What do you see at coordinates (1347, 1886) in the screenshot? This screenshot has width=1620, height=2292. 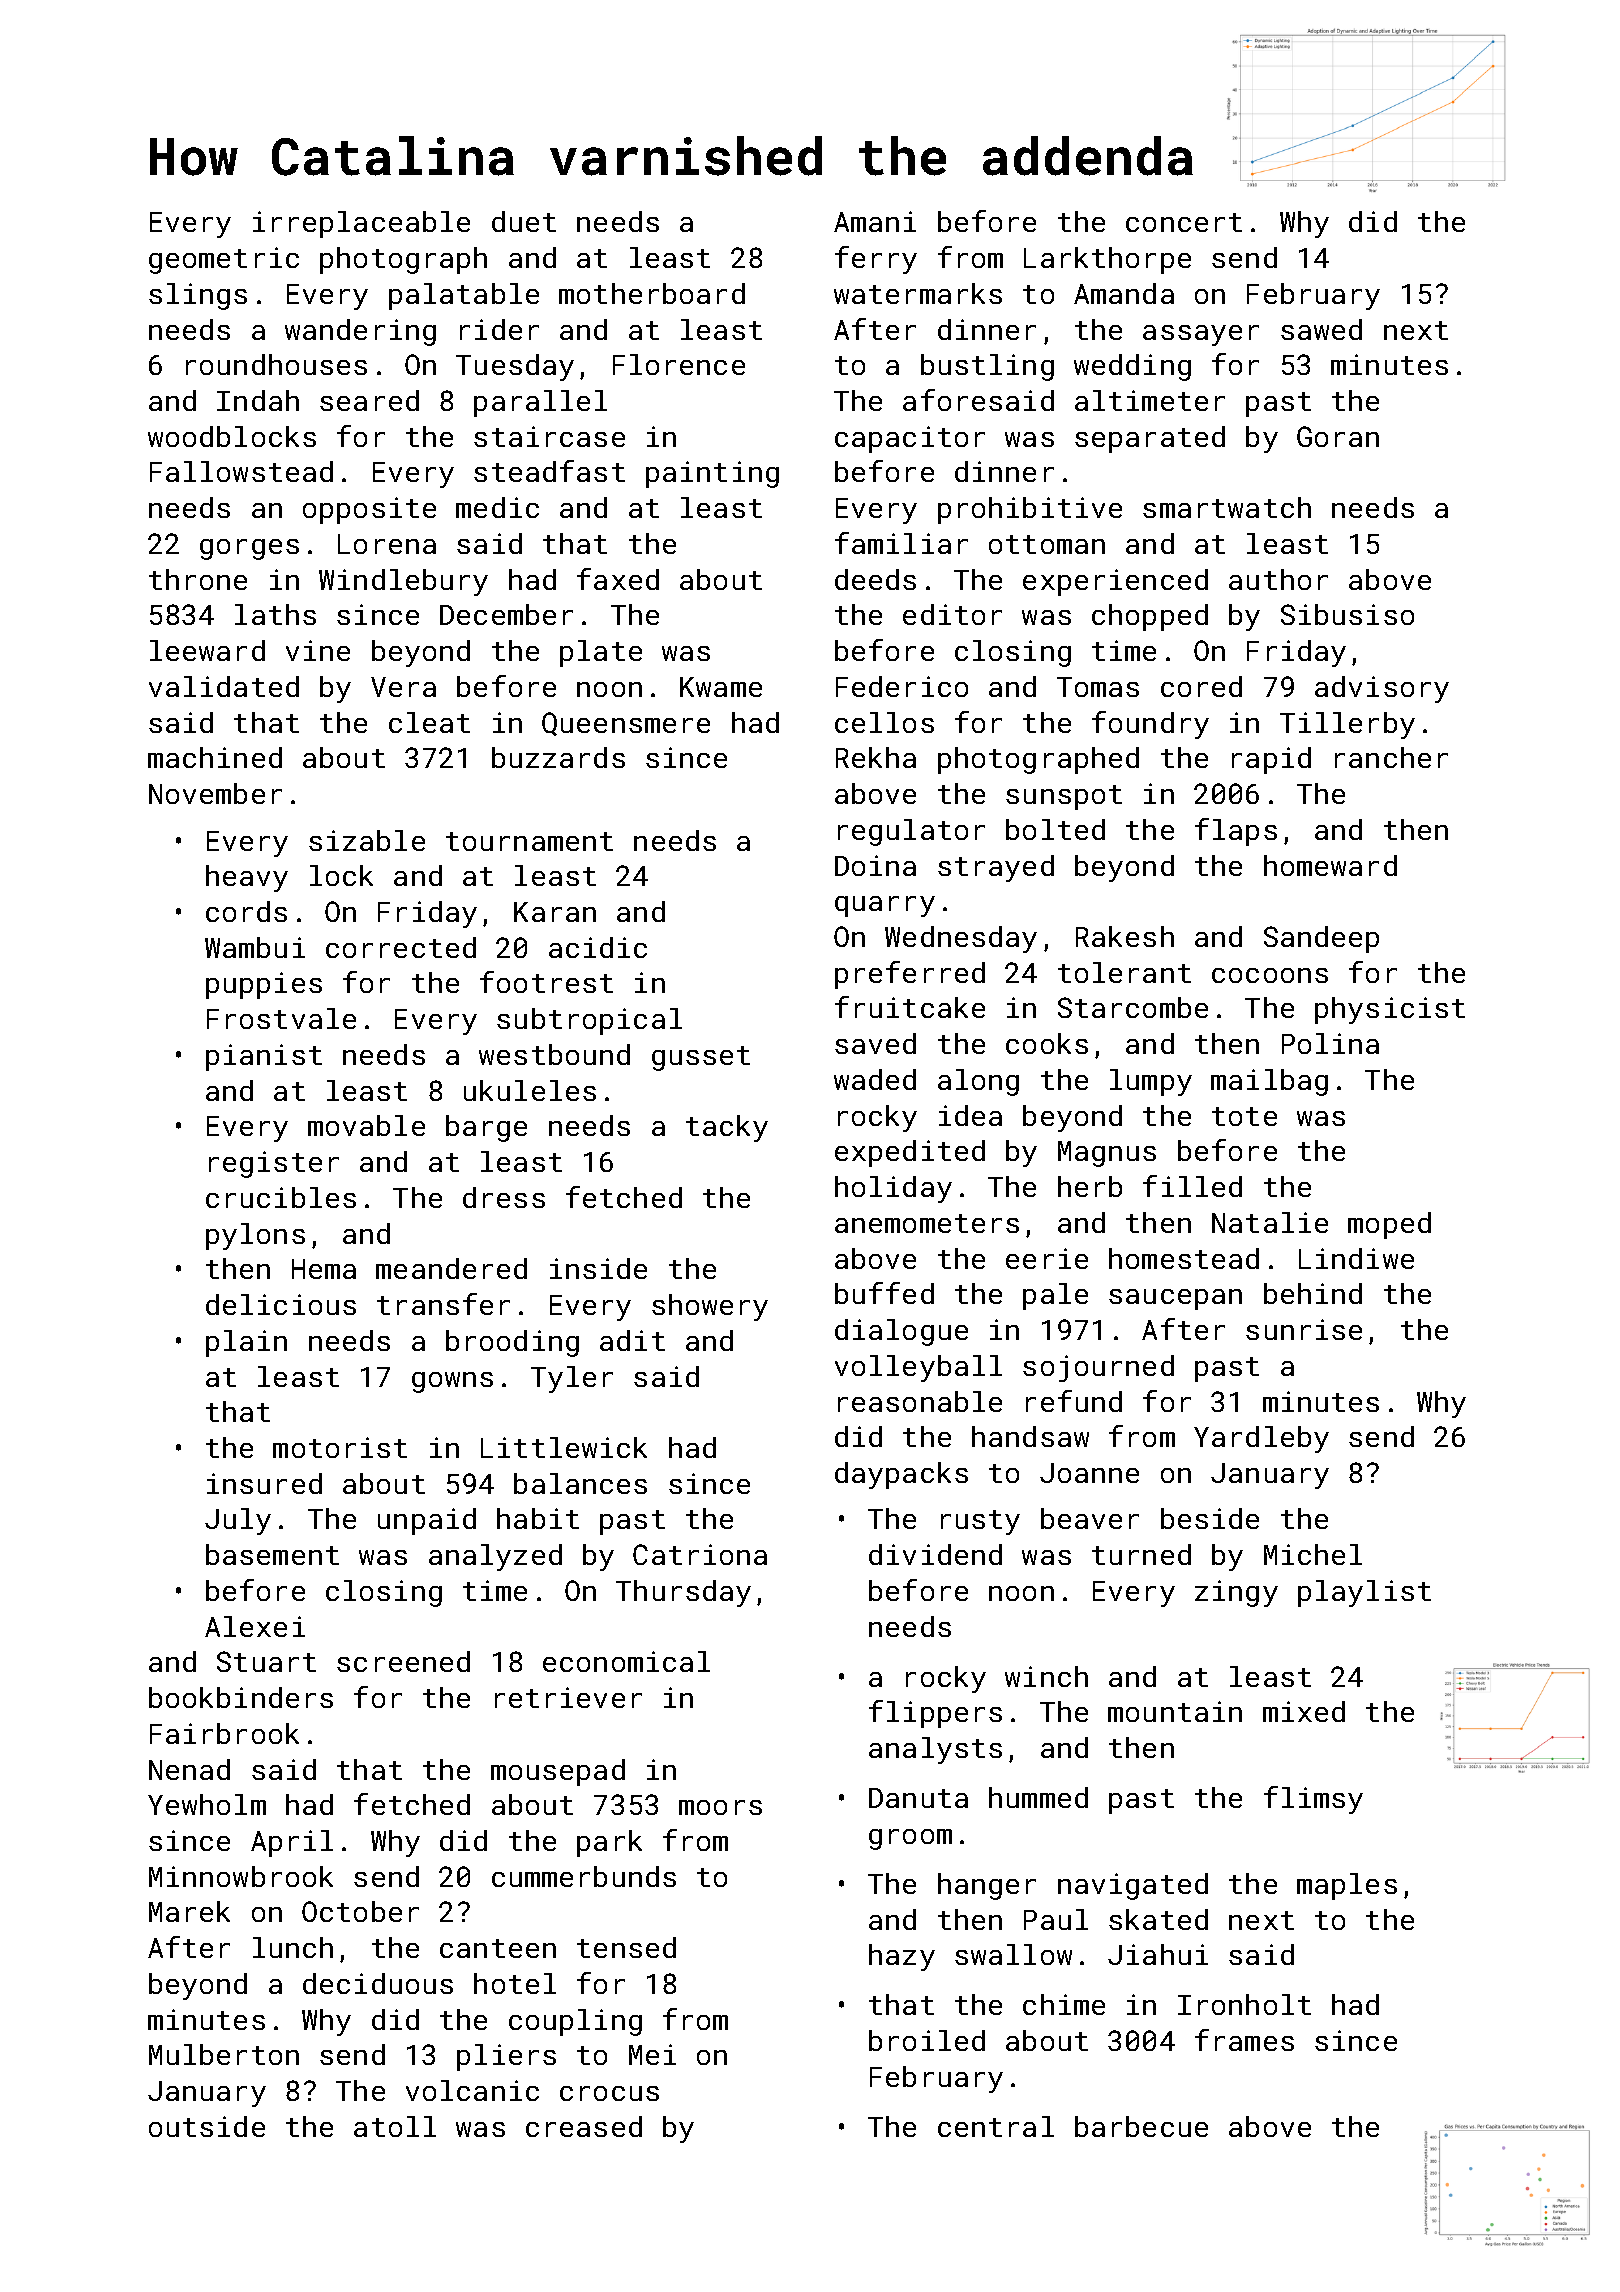 I see `maples` at bounding box center [1347, 1886].
